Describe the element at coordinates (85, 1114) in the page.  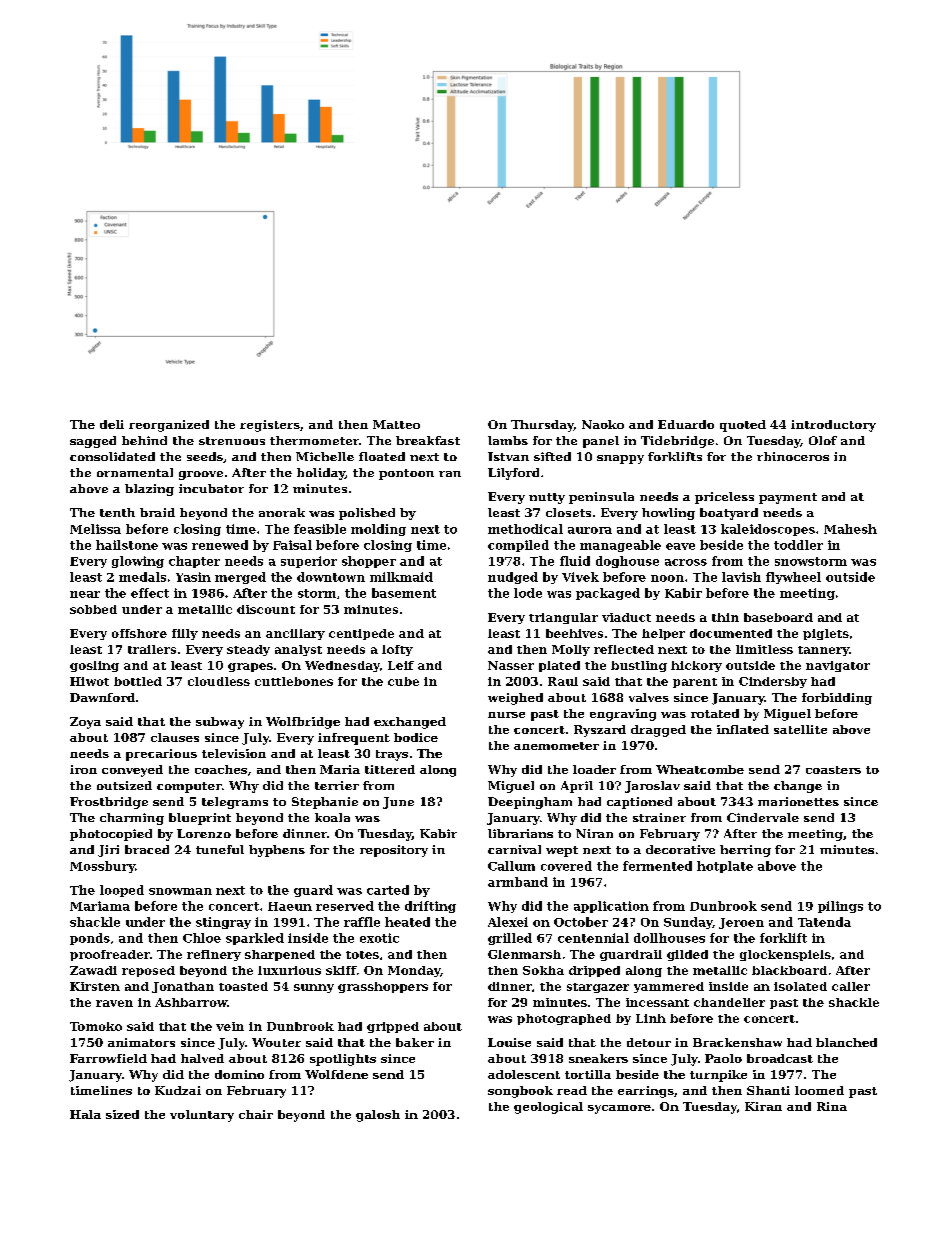
I see `Hala` at that location.
